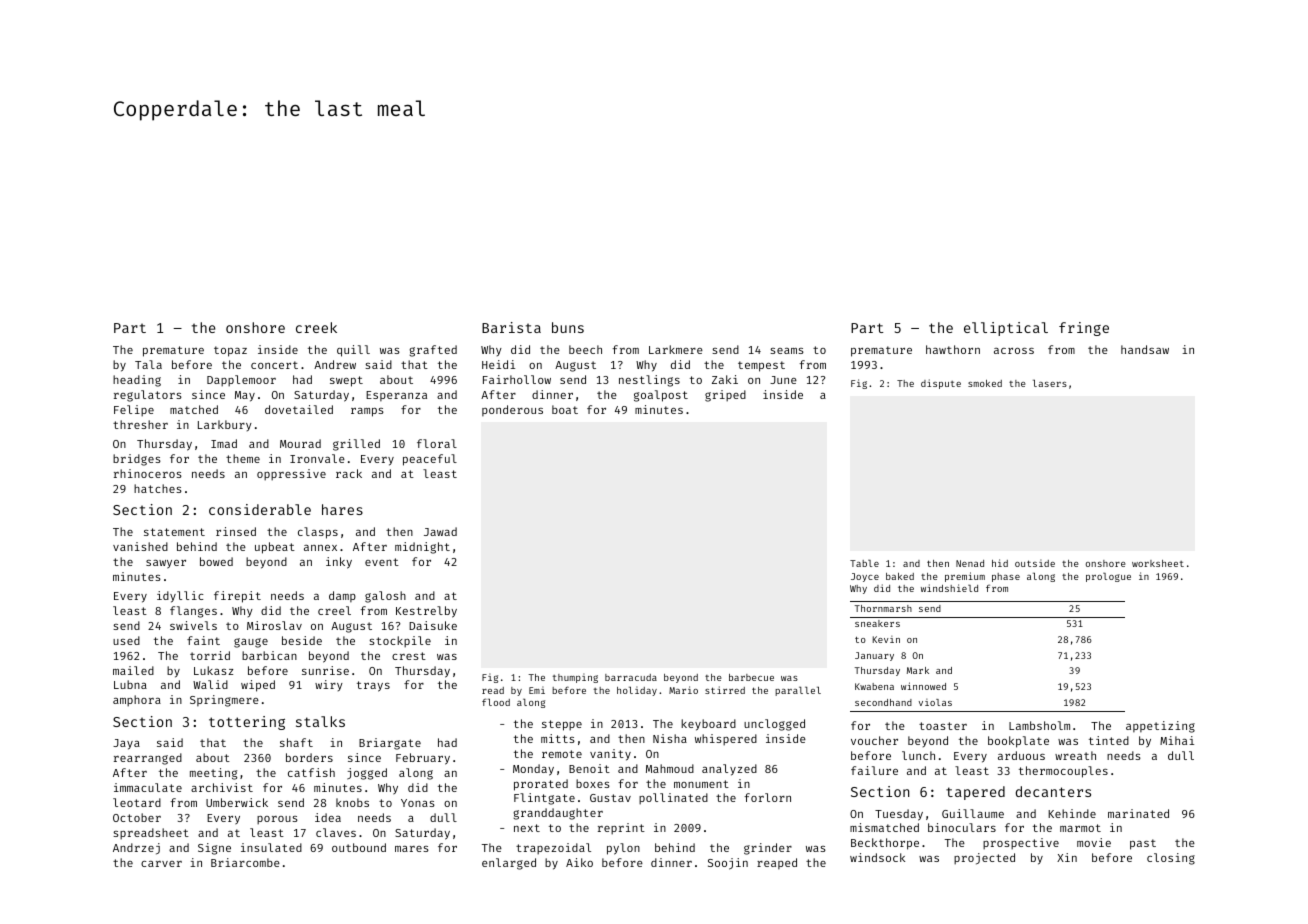 The height and width of the image is (924, 1308). What do you see at coordinates (984, 859) in the image?
I see `projected` at bounding box center [984, 859].
